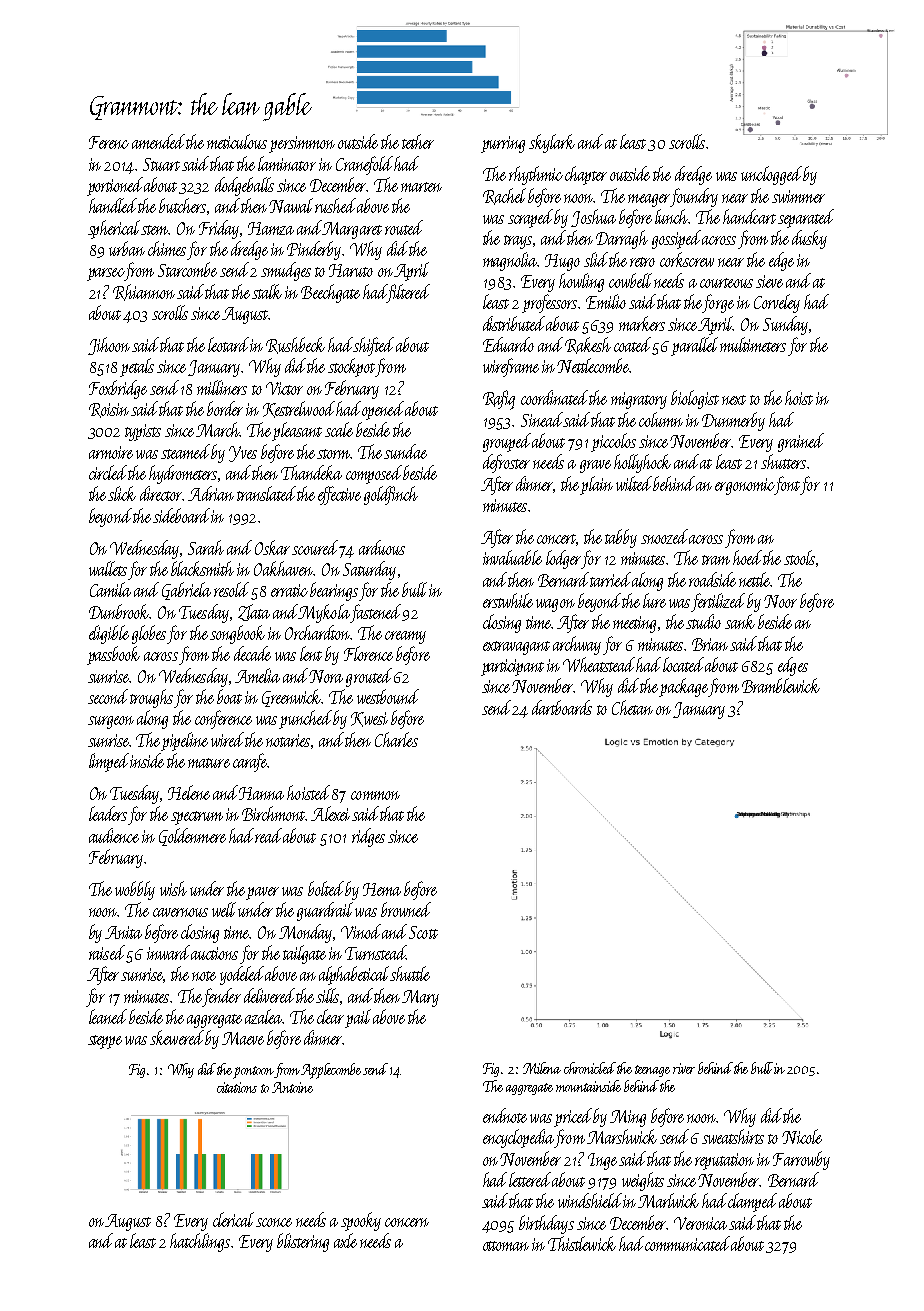 The image size is (924, 1311). Describe the element at coordinates (318, 632) in the screenshot. I see `Orchardton` at that location.
